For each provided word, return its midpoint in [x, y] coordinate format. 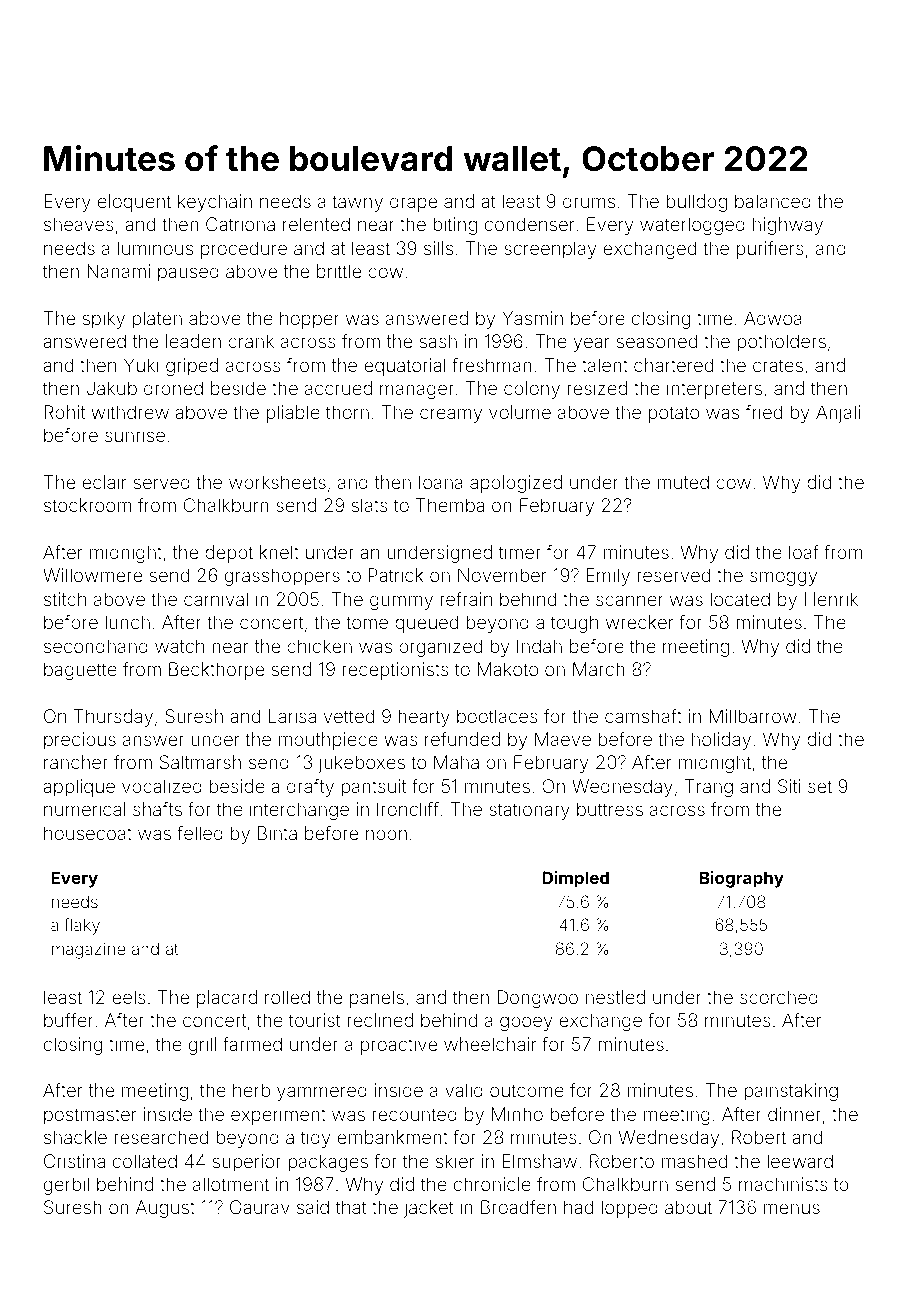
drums [589, 201]
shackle [75, 1137]
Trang [709, 788]
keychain [215, 203]
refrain [466, 599]
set [820, 786]
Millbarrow [752, 716]
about [688, 1207]
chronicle [492, 1184]
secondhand [96, 646]
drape [413, 203]
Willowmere [92, 575]
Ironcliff [408, 809]
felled [200, 833]
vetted [349, 716]
